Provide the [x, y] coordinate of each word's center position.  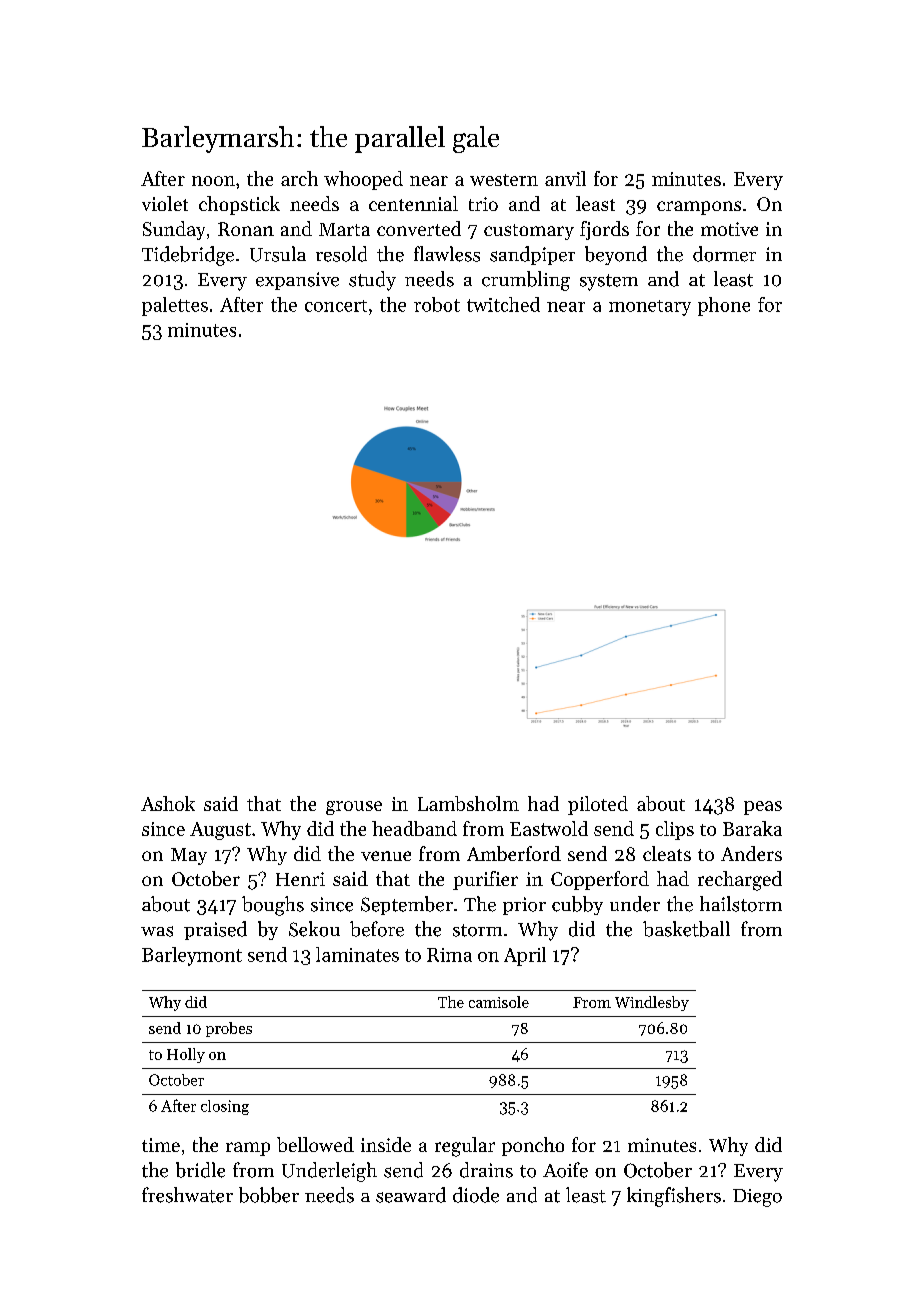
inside [386, 1144]
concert [336, 306]
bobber [269, 1195]
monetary [650, 308]
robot [437, 304]
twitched [503, 304]
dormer [724, 254]
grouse [354, 808]
